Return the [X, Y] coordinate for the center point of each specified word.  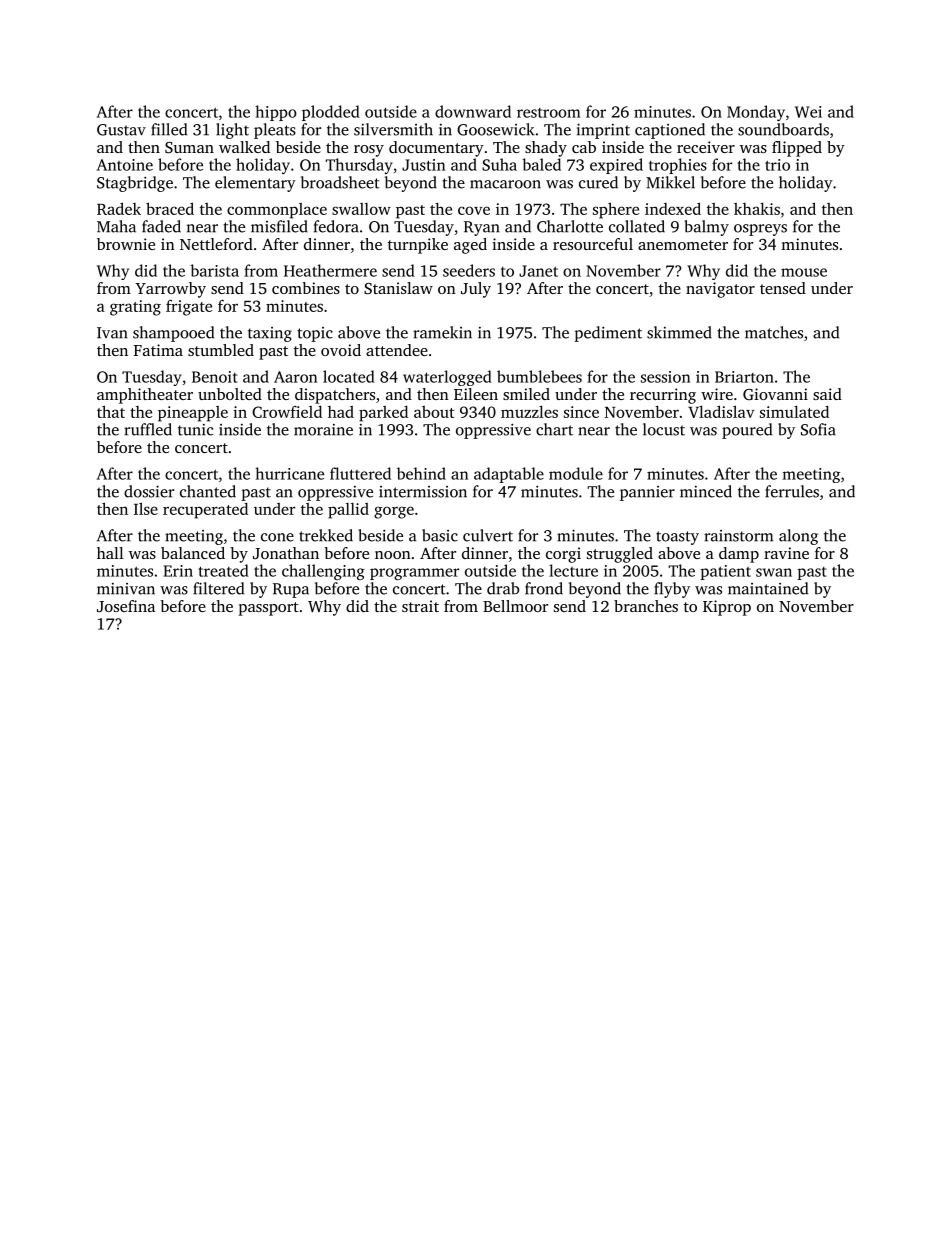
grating [135, 308]
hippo [276, 113]
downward [473, 111]
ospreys [760, 230]
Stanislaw [398, 288]
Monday [756, 113]
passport [269, 609]
